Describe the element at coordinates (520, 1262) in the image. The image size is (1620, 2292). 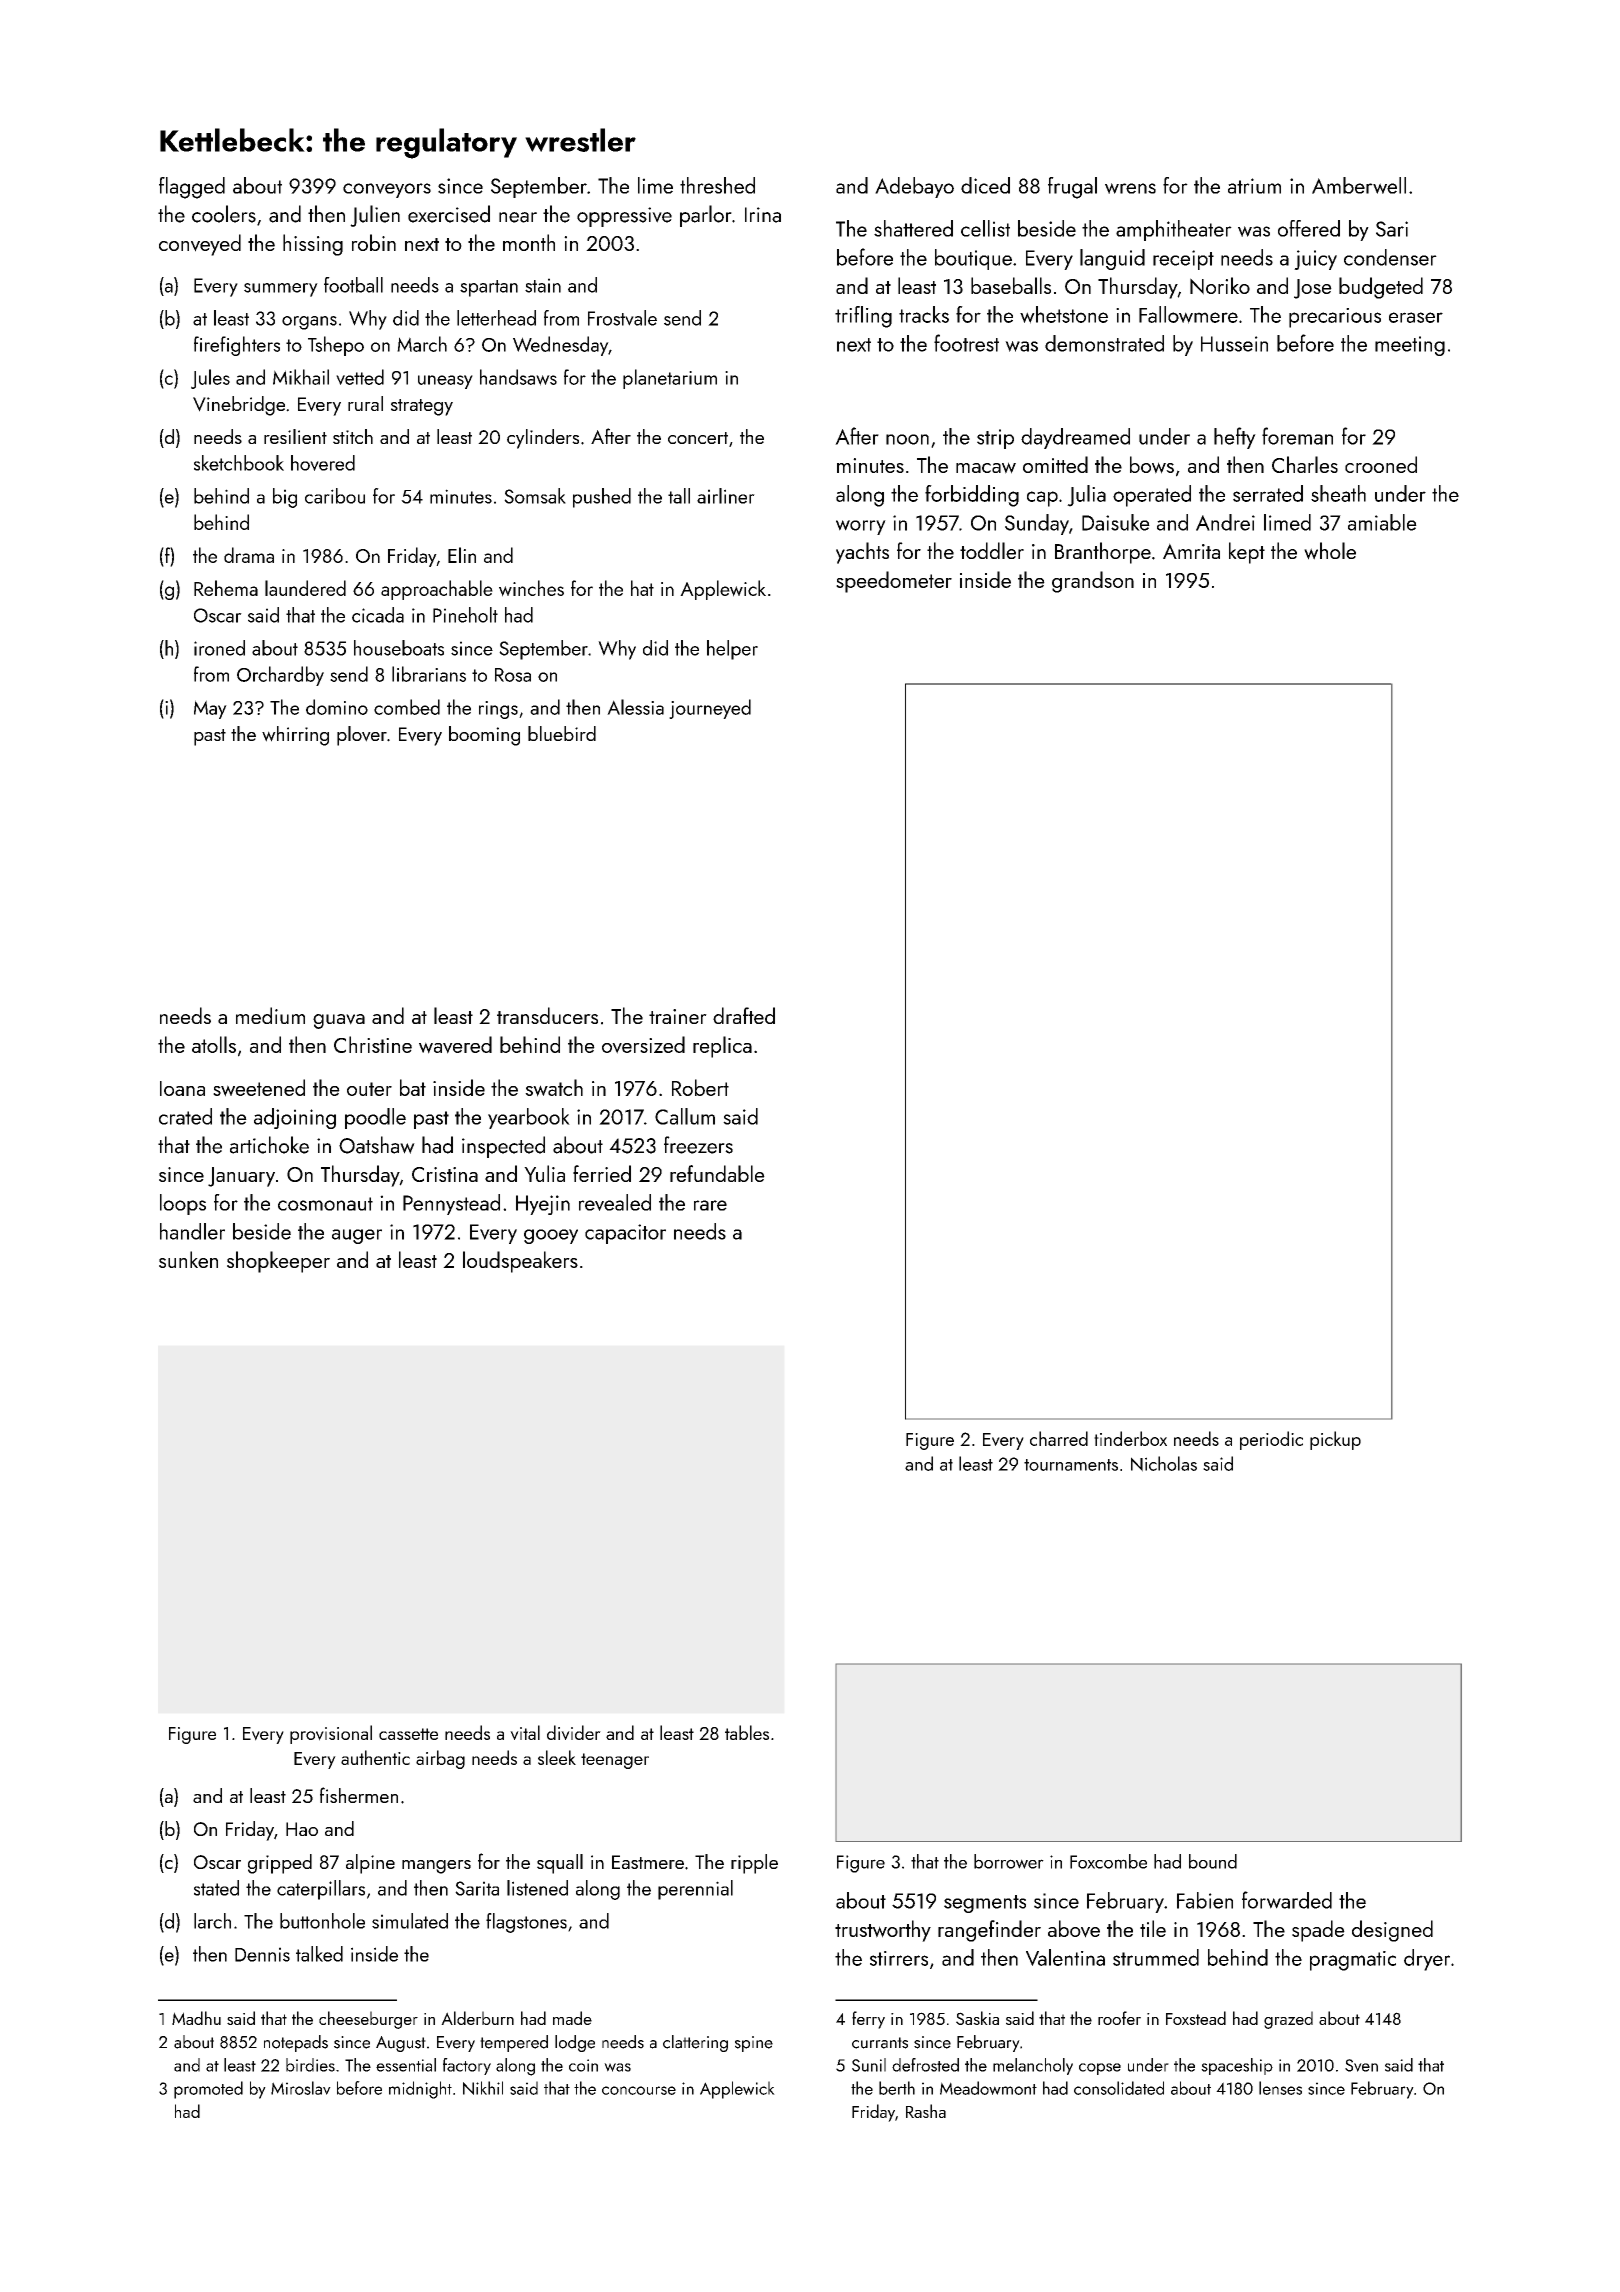
I see `loudspeakers` at that location.
